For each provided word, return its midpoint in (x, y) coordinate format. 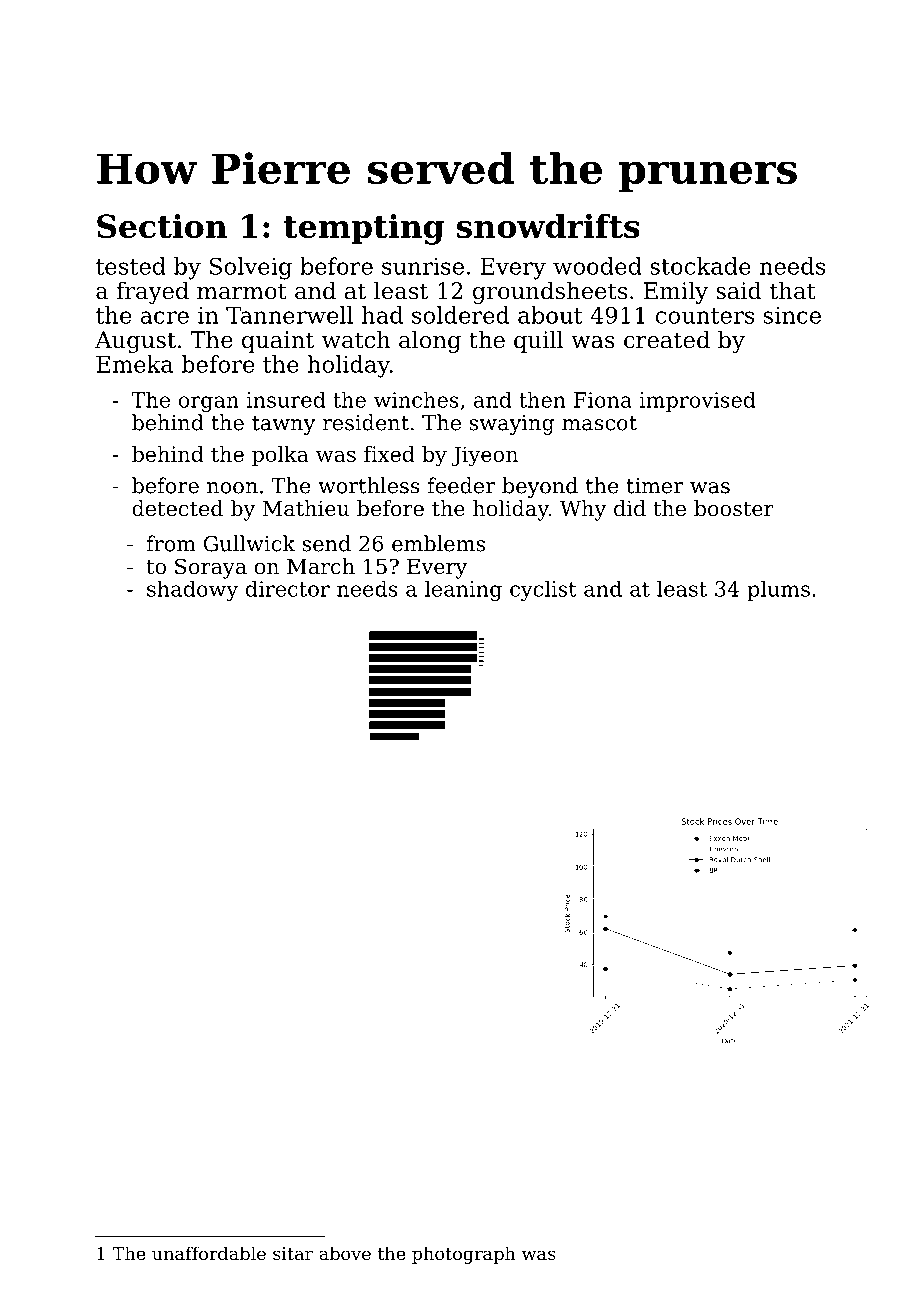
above (345, 1253)
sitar (293, 1253)
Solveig (251, 268)
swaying (511, 425)
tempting (363, 229)
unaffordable (209, 1253)
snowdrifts (548, 226)
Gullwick (249, 543)
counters (705, 316)
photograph (464, 1255)
